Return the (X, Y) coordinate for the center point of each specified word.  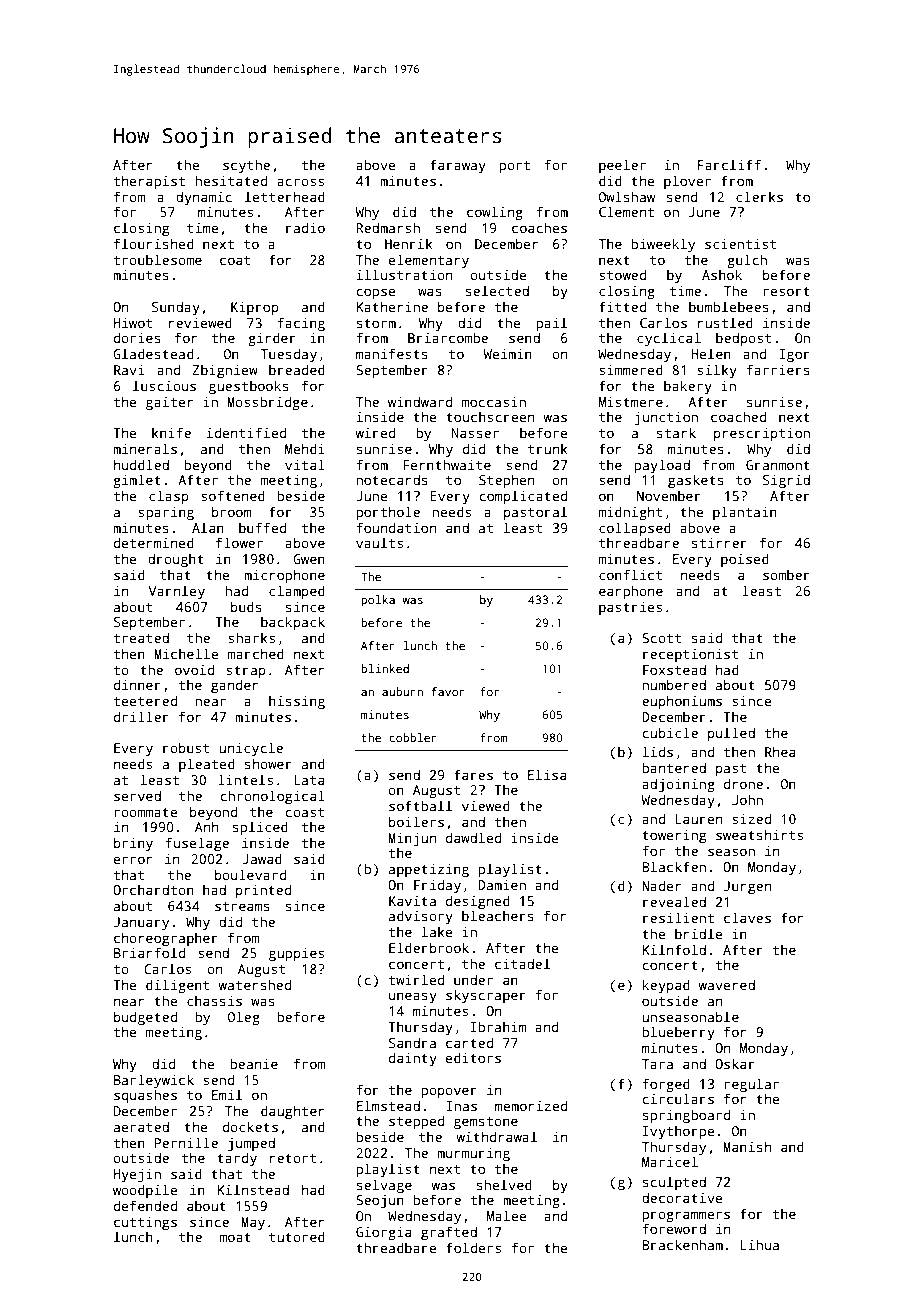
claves (747, 917)
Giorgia (383, 1233)
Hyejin (137, 1175)
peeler (622, 166)
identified (246, 432)
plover (687, 182)
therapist (149, 182)
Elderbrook (429, 947)
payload (662, 466)
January (141, 923)
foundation (396, 527)
